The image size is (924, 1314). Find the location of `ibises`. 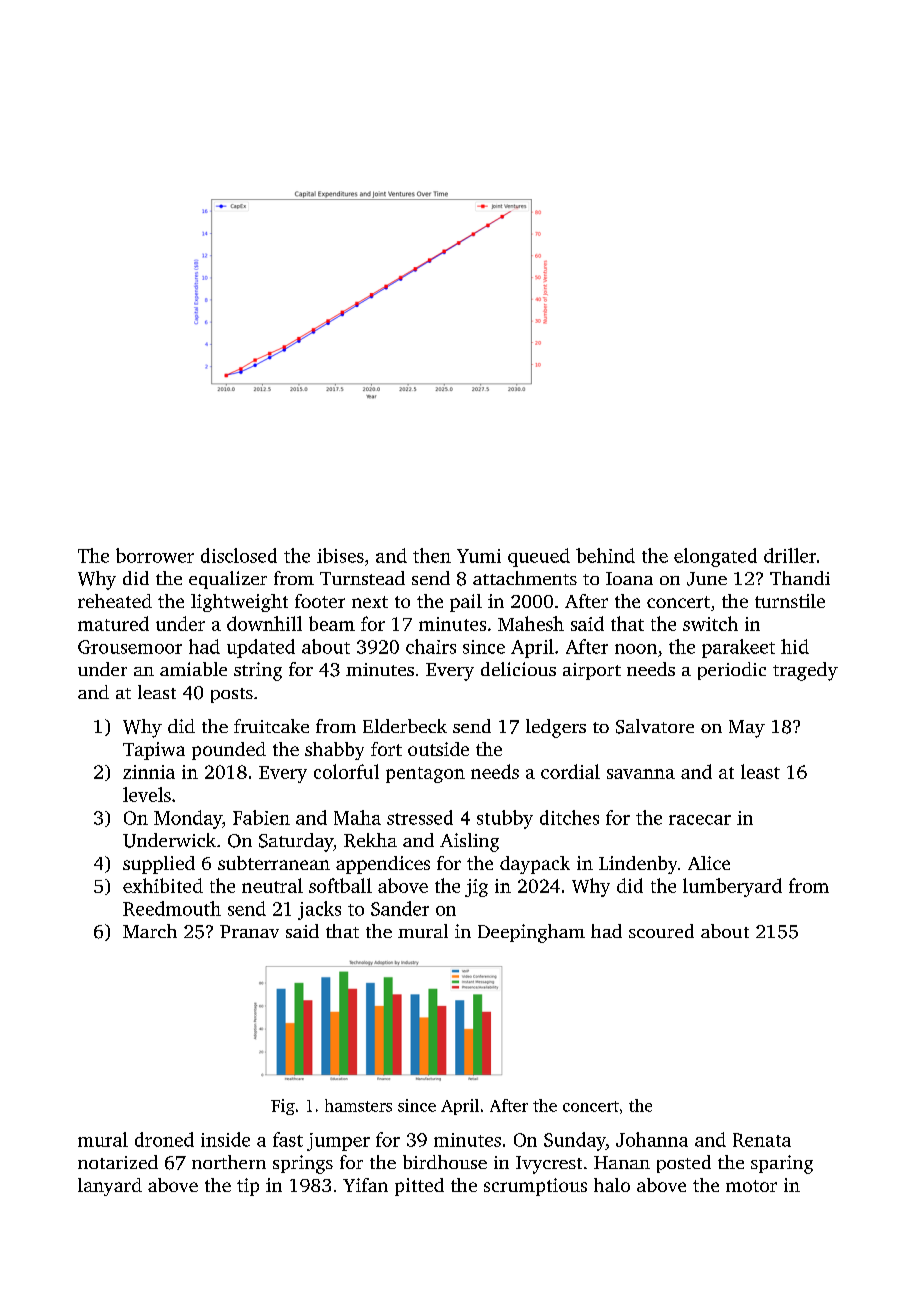

ibises is located at coordinates (340, 555).
